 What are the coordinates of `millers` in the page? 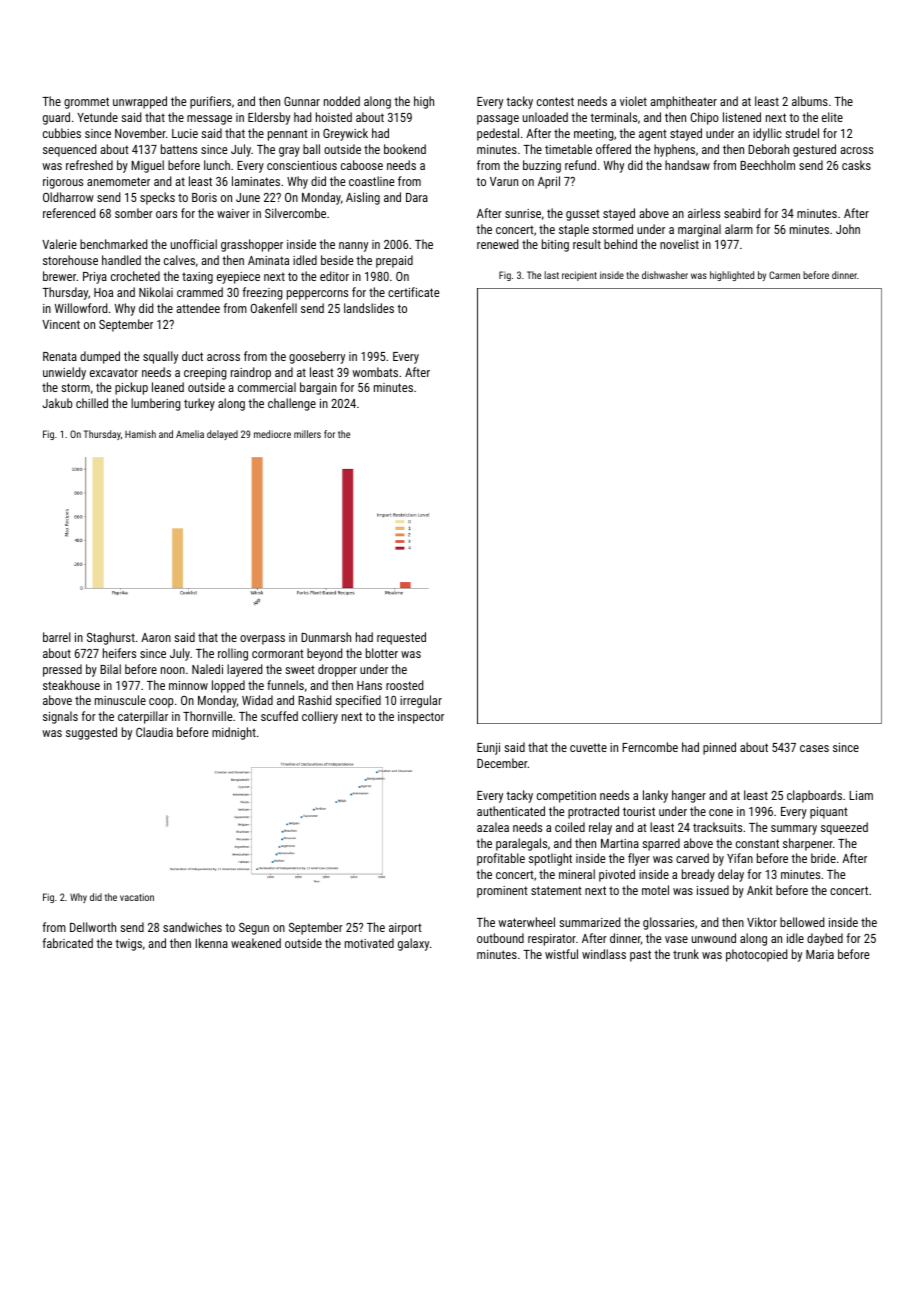 It's located at (307, 434).
